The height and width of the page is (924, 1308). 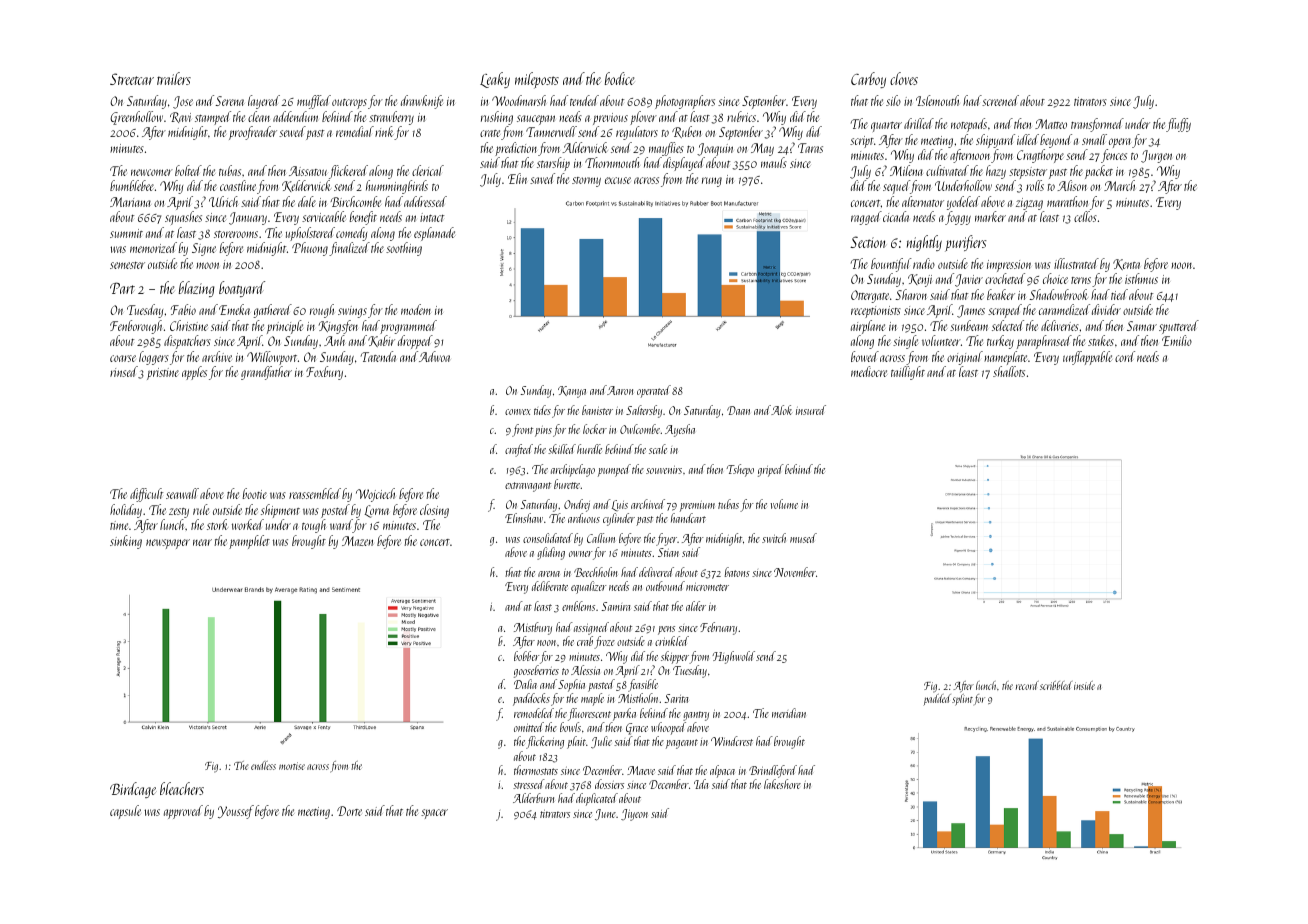 I want to click on coastline, so click(x=238, y=185).
